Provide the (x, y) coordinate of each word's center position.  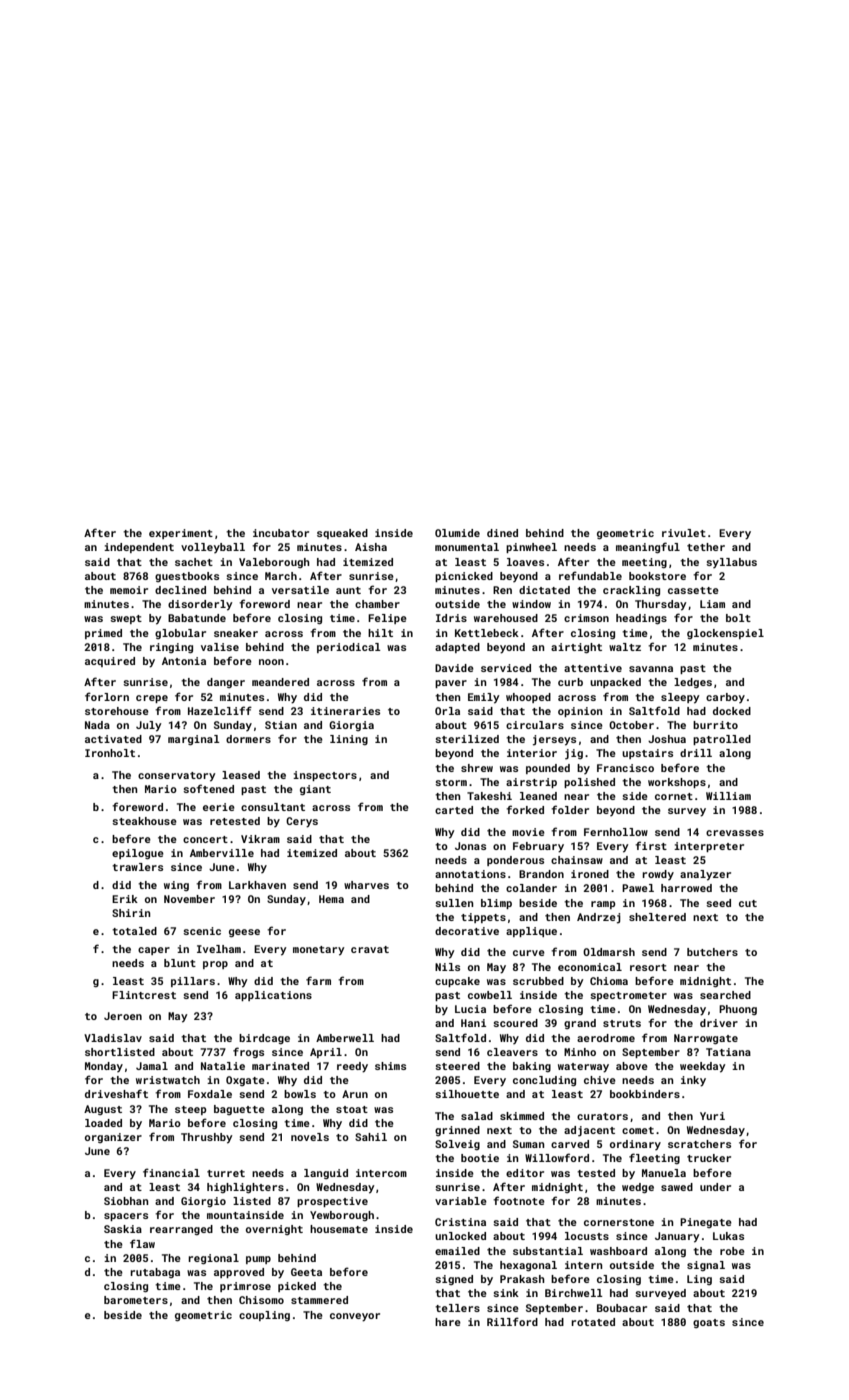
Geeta (306, 1272)
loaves (525, 562)
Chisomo (261, 1300)
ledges (693, 683)
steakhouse (144, 821)
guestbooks (187, 577)
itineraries (345, 711)
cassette (693, 590)
